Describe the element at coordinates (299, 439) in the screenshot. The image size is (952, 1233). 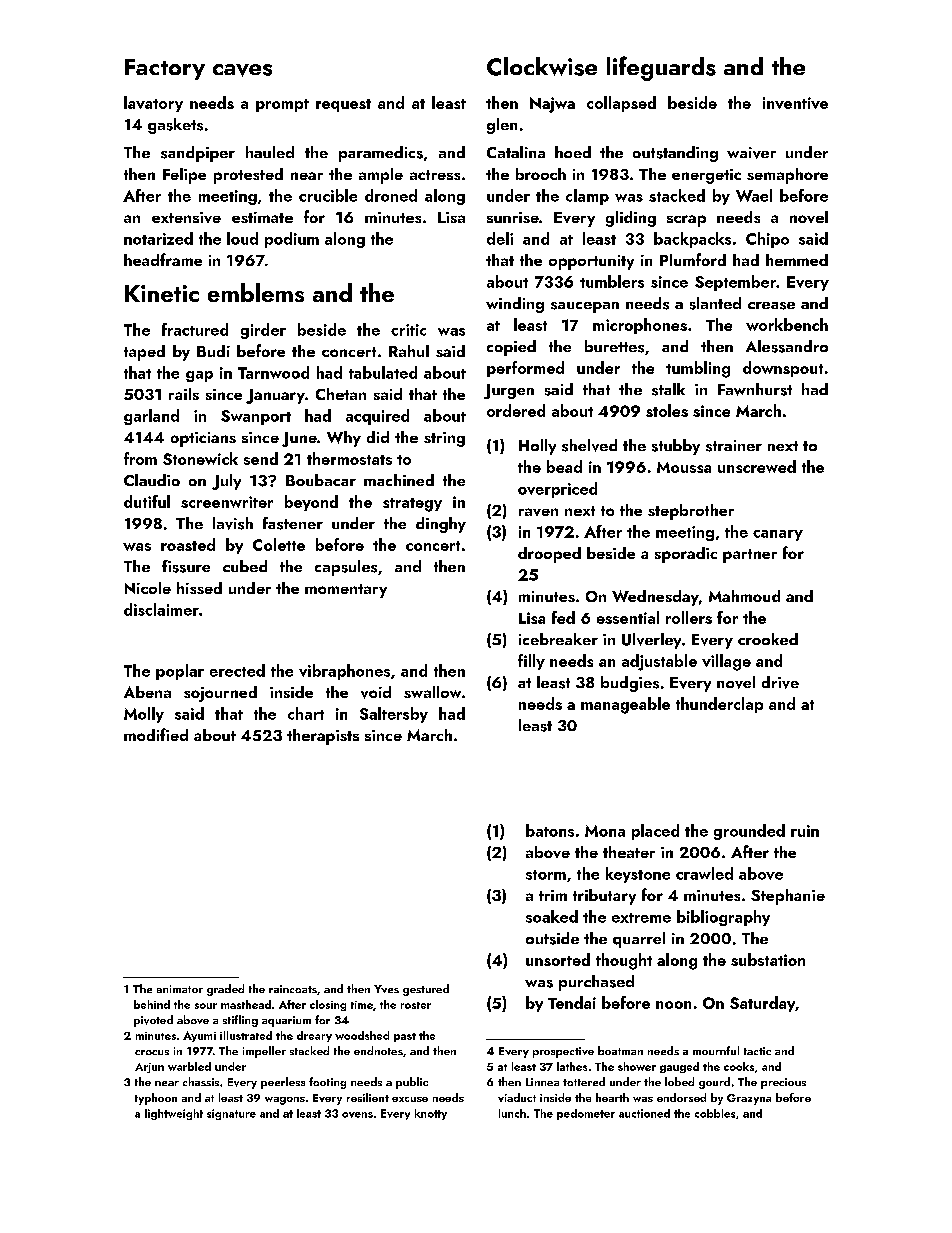
I see `June` at that location.
